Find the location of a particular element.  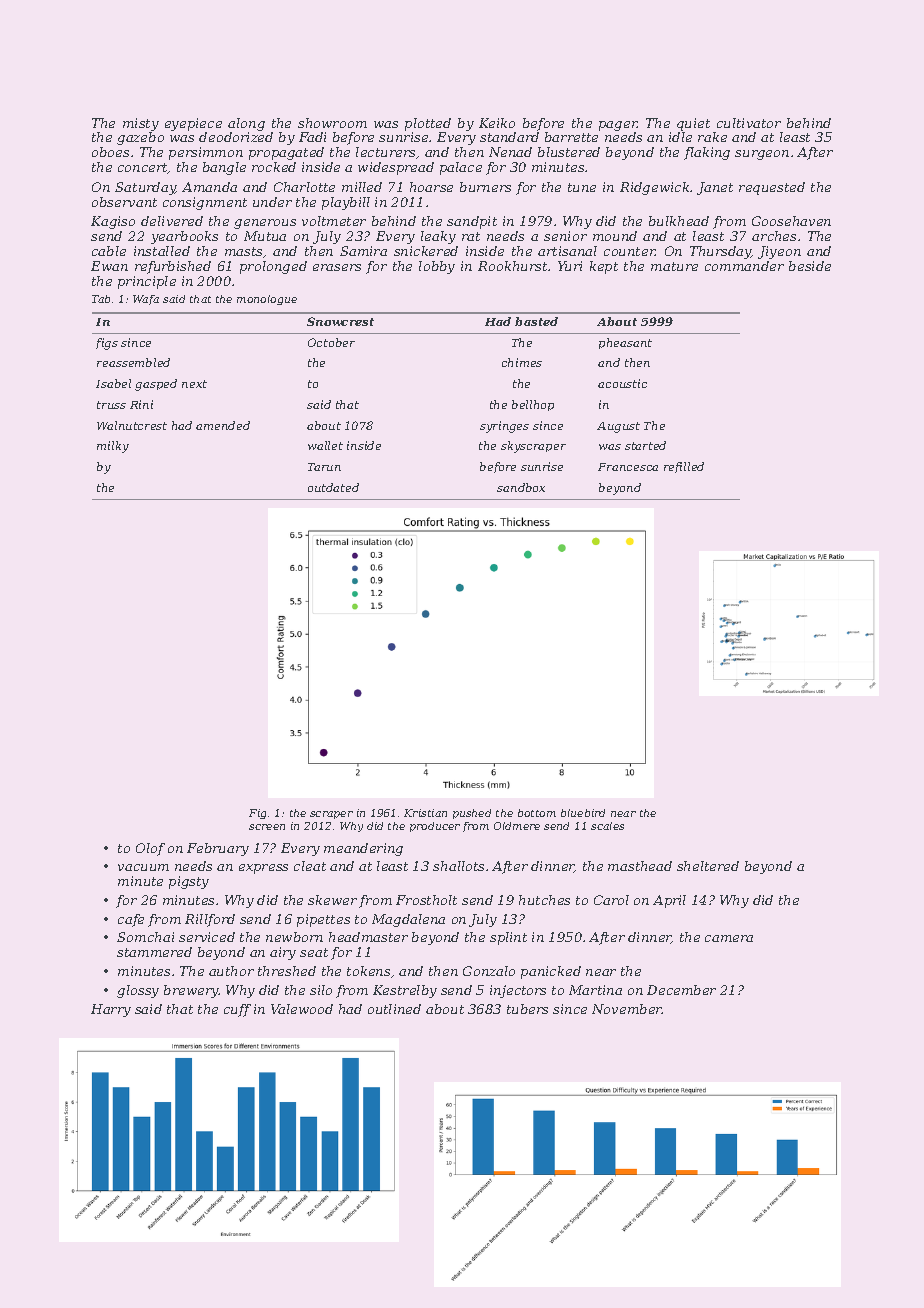

refilled is located at coordinates (684, 467).
